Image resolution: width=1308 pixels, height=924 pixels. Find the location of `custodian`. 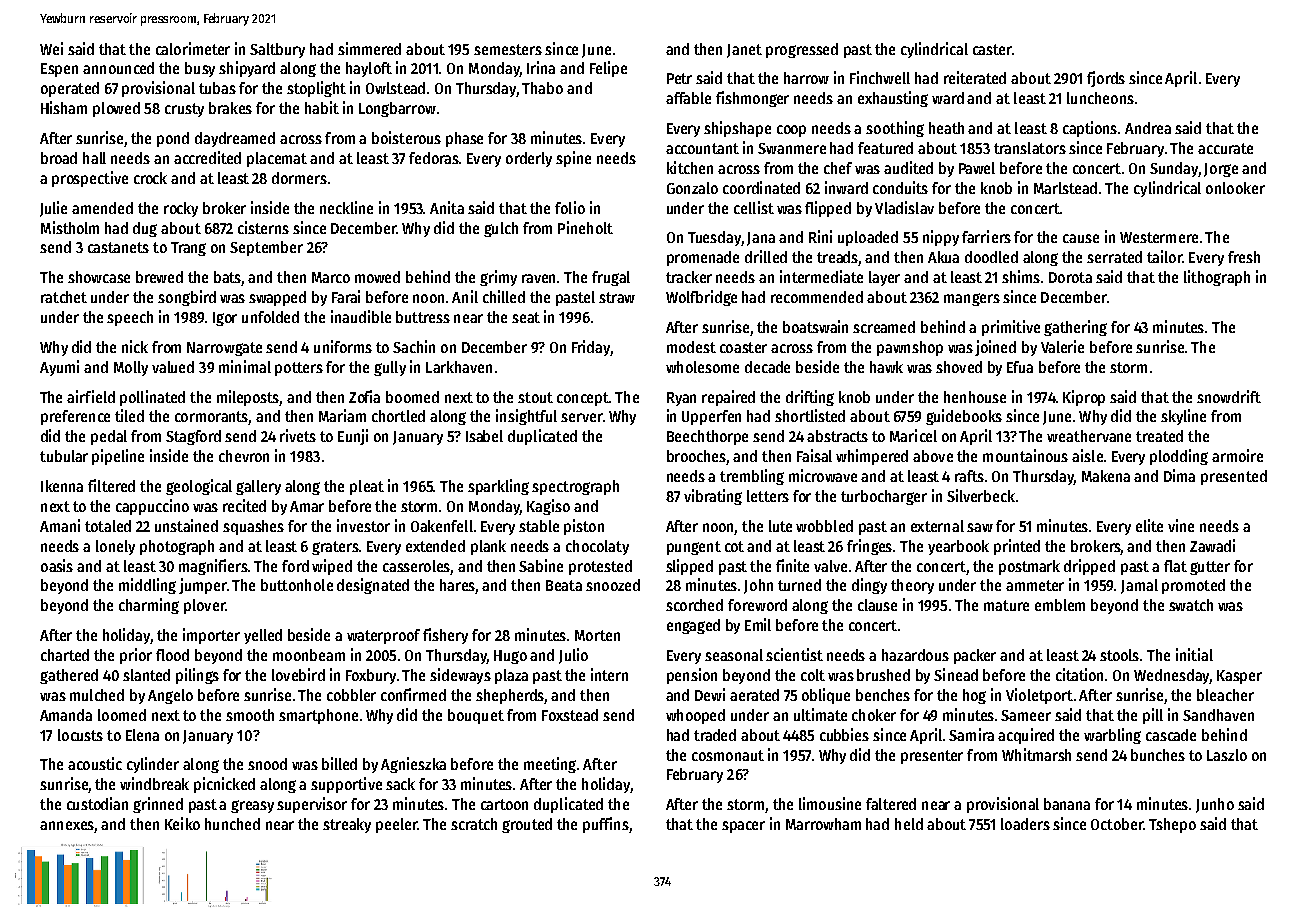

custodian is located at coordinates (97, 803).
